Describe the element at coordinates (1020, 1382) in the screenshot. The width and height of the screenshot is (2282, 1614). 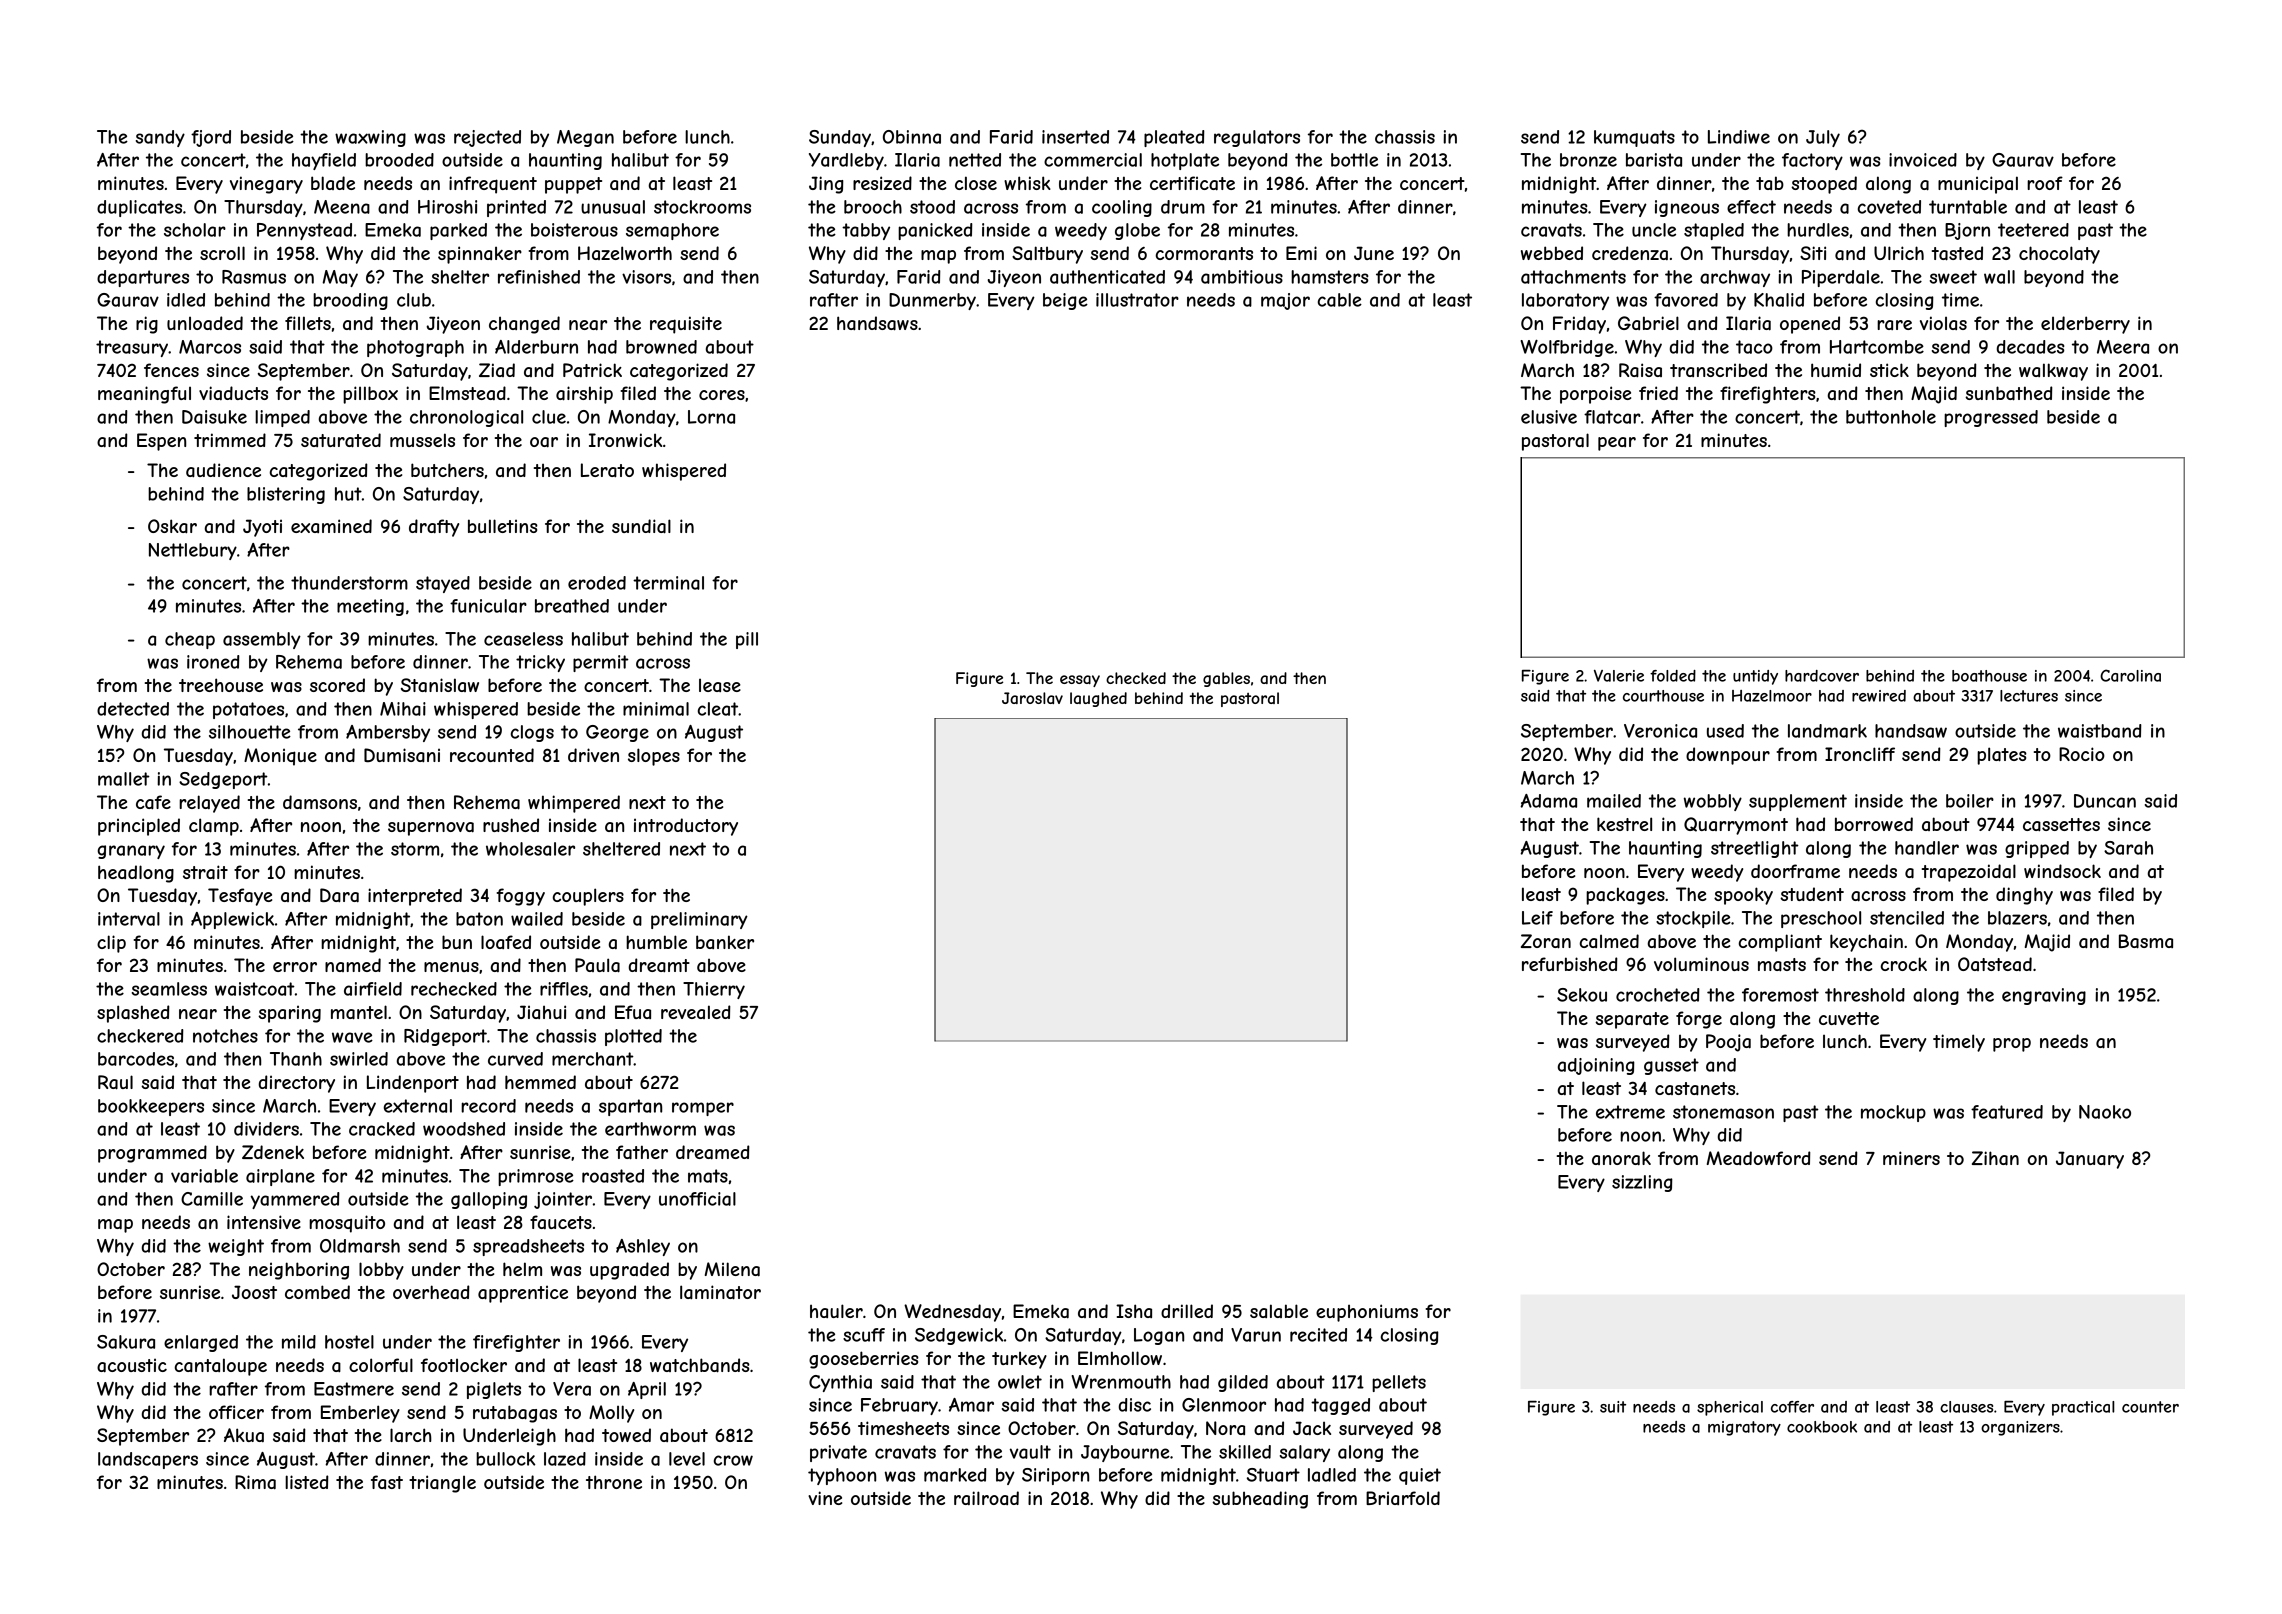
I see `owlet` at that location.
